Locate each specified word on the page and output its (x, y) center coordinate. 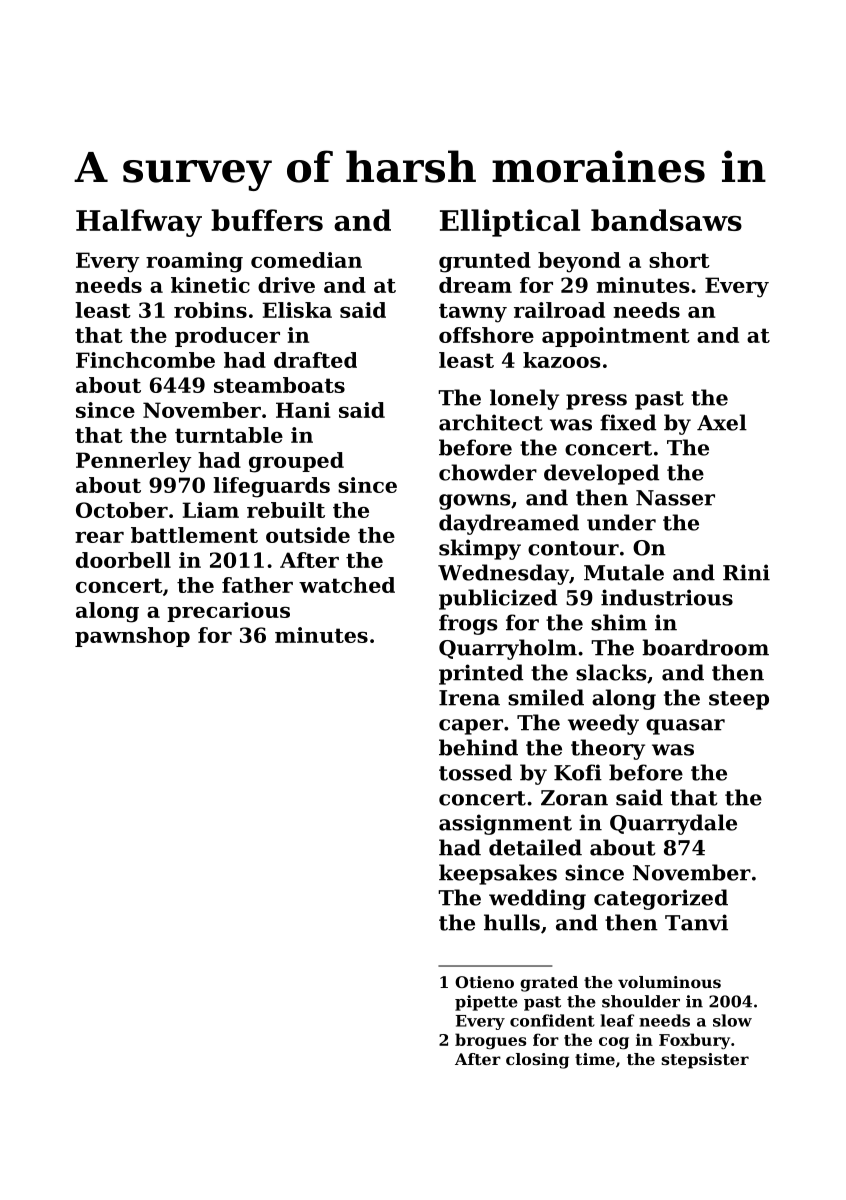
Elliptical (510, 223)
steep (739, 700)
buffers (267, 220)
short (679, 260)
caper (471, 727)
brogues (490, 1041)
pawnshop (132, 637)
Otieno (484, 982)
